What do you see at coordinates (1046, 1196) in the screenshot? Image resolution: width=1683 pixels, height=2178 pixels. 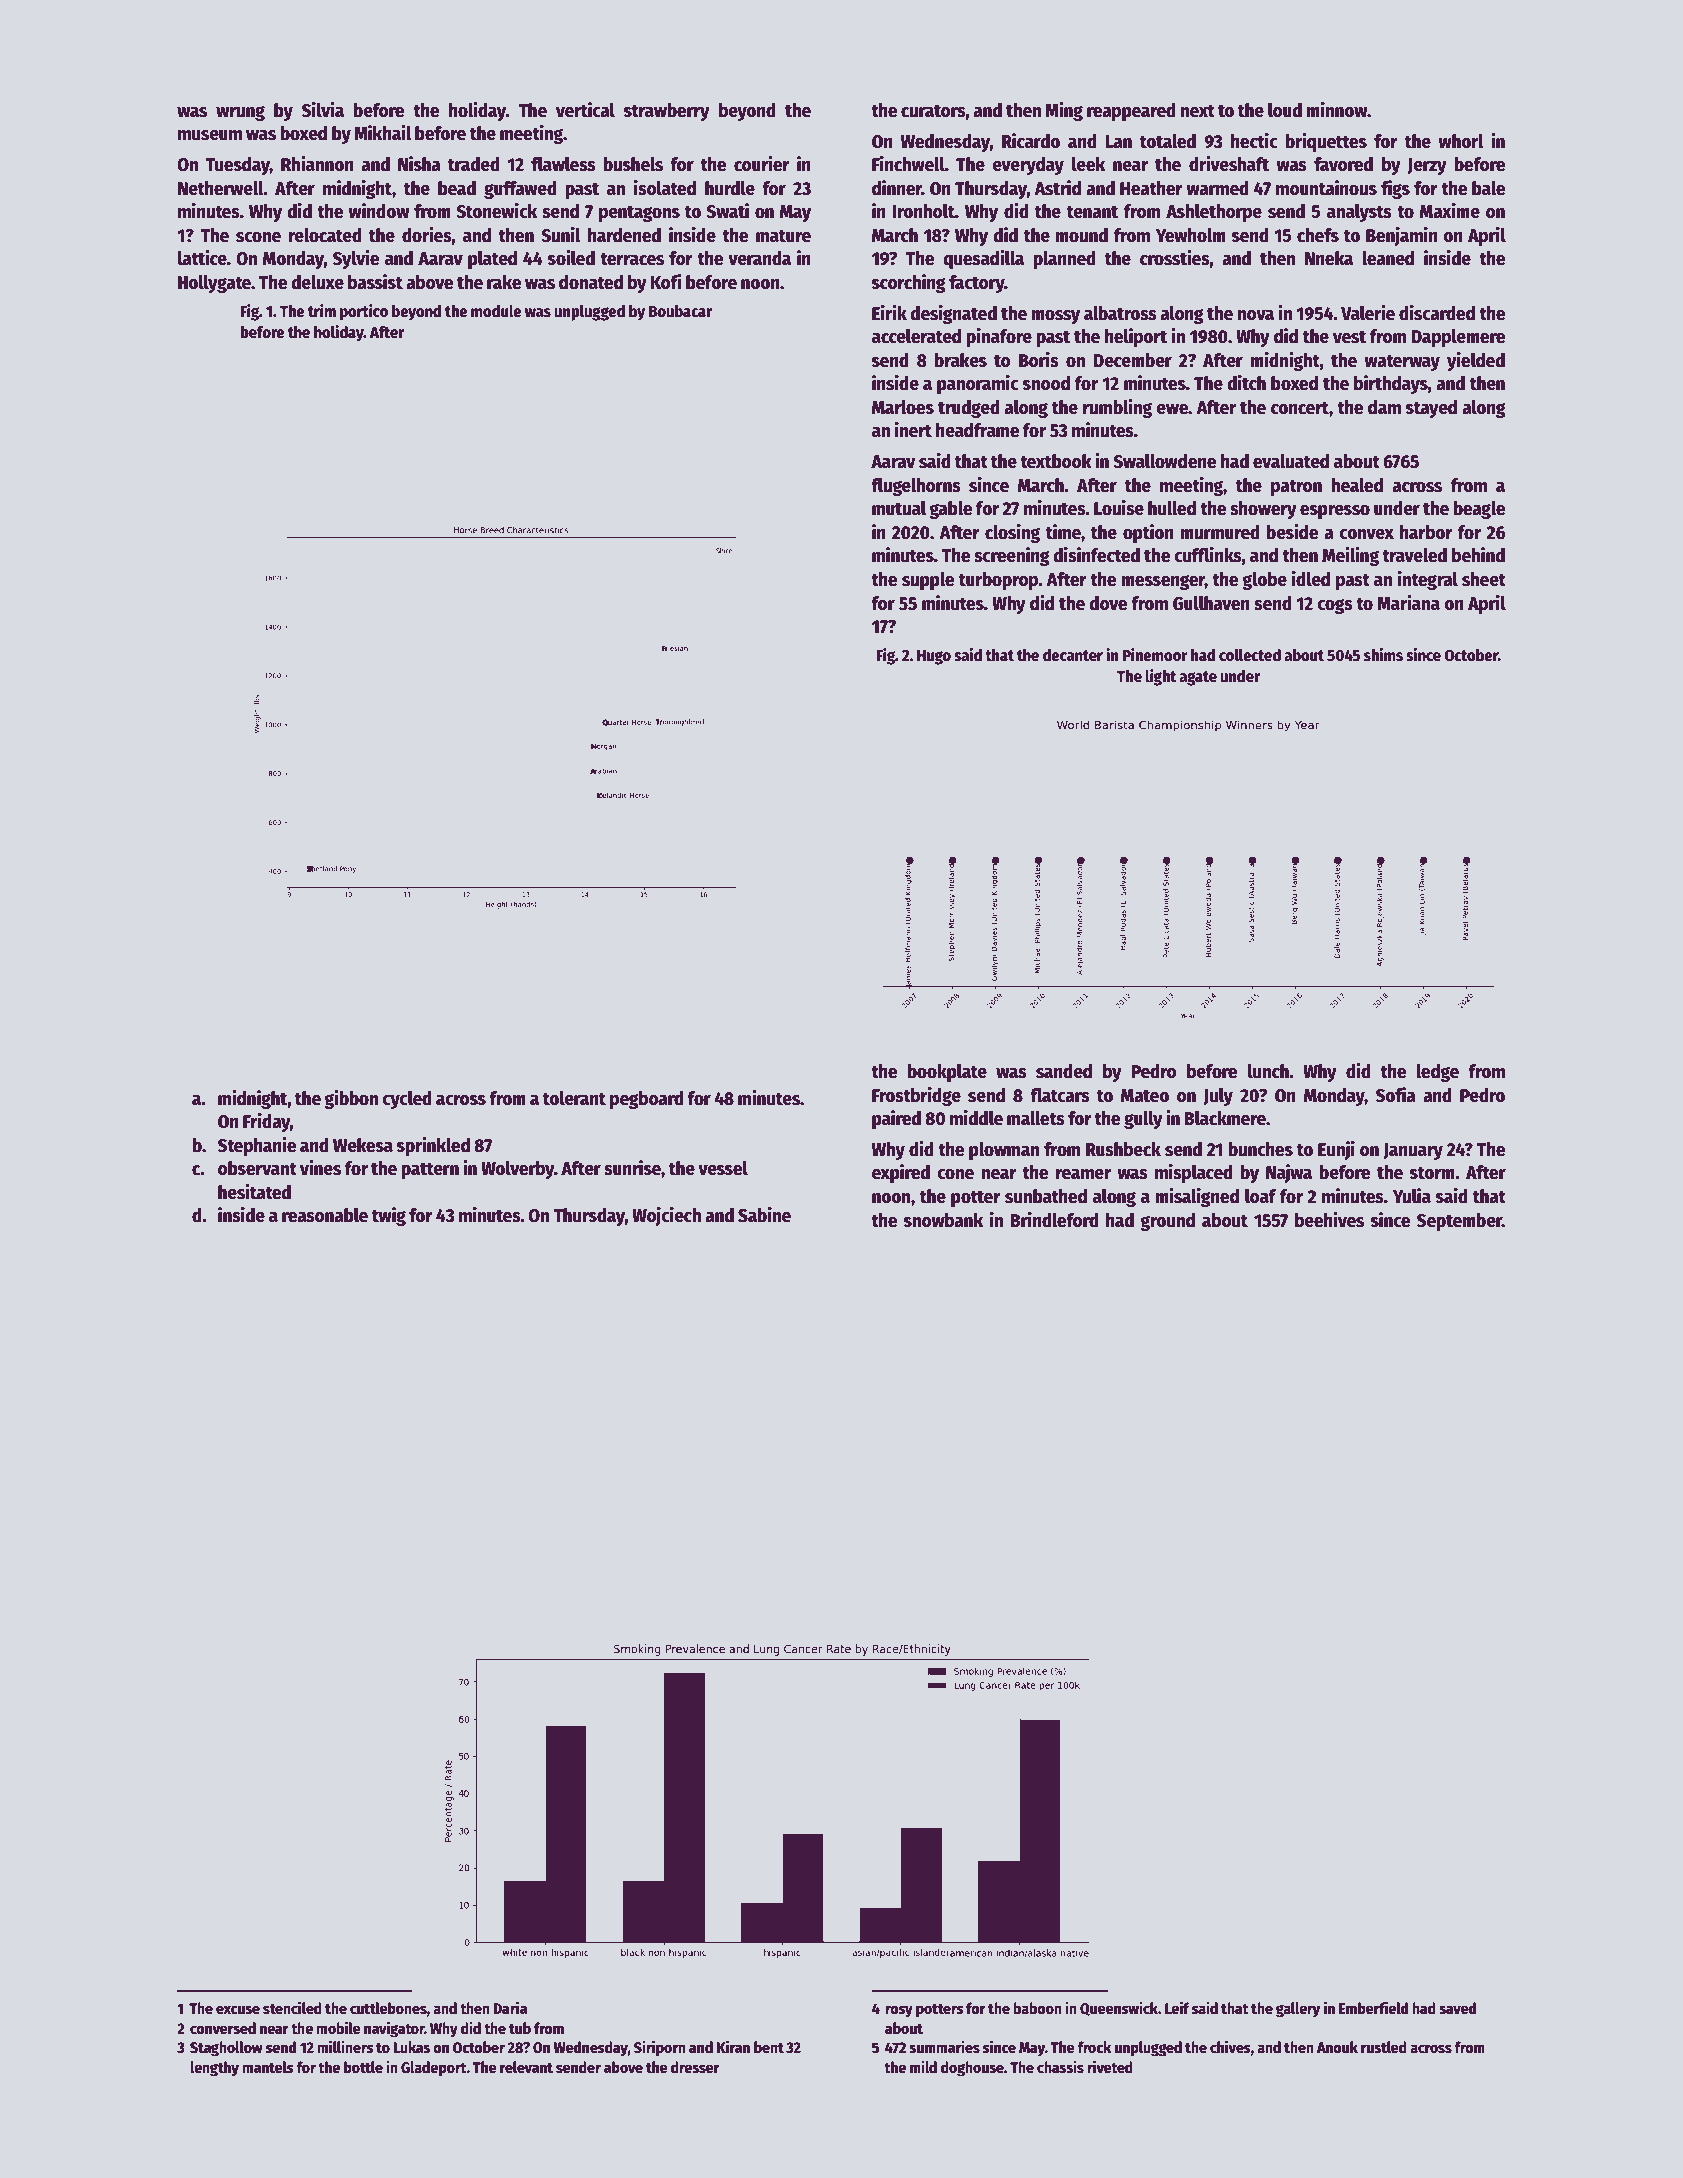 I see `sunbathed` at bounding box center [1046, 1196].
